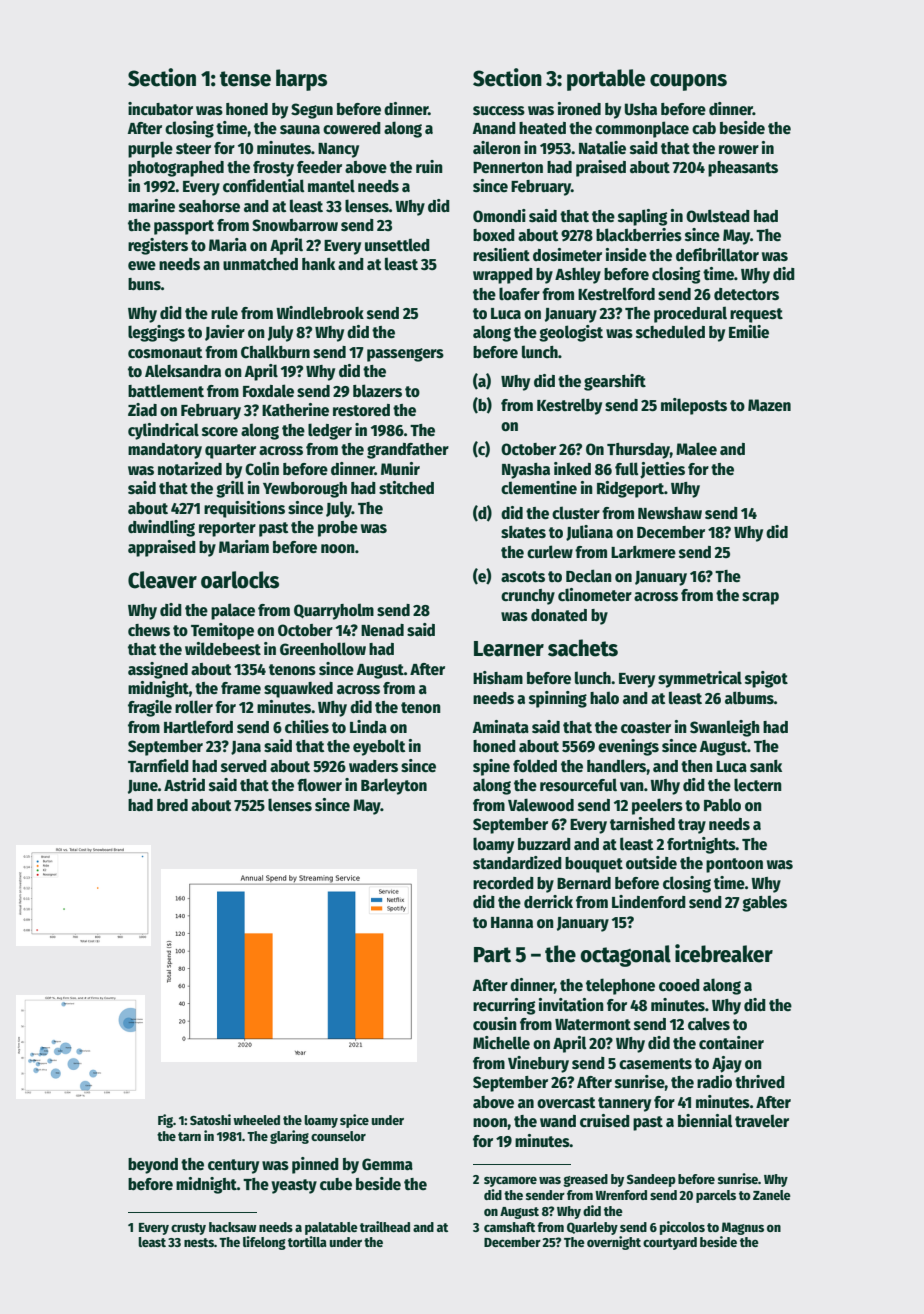  Describe the element at coordinates (319, 167) in the image. I see `feeder` at that location.
